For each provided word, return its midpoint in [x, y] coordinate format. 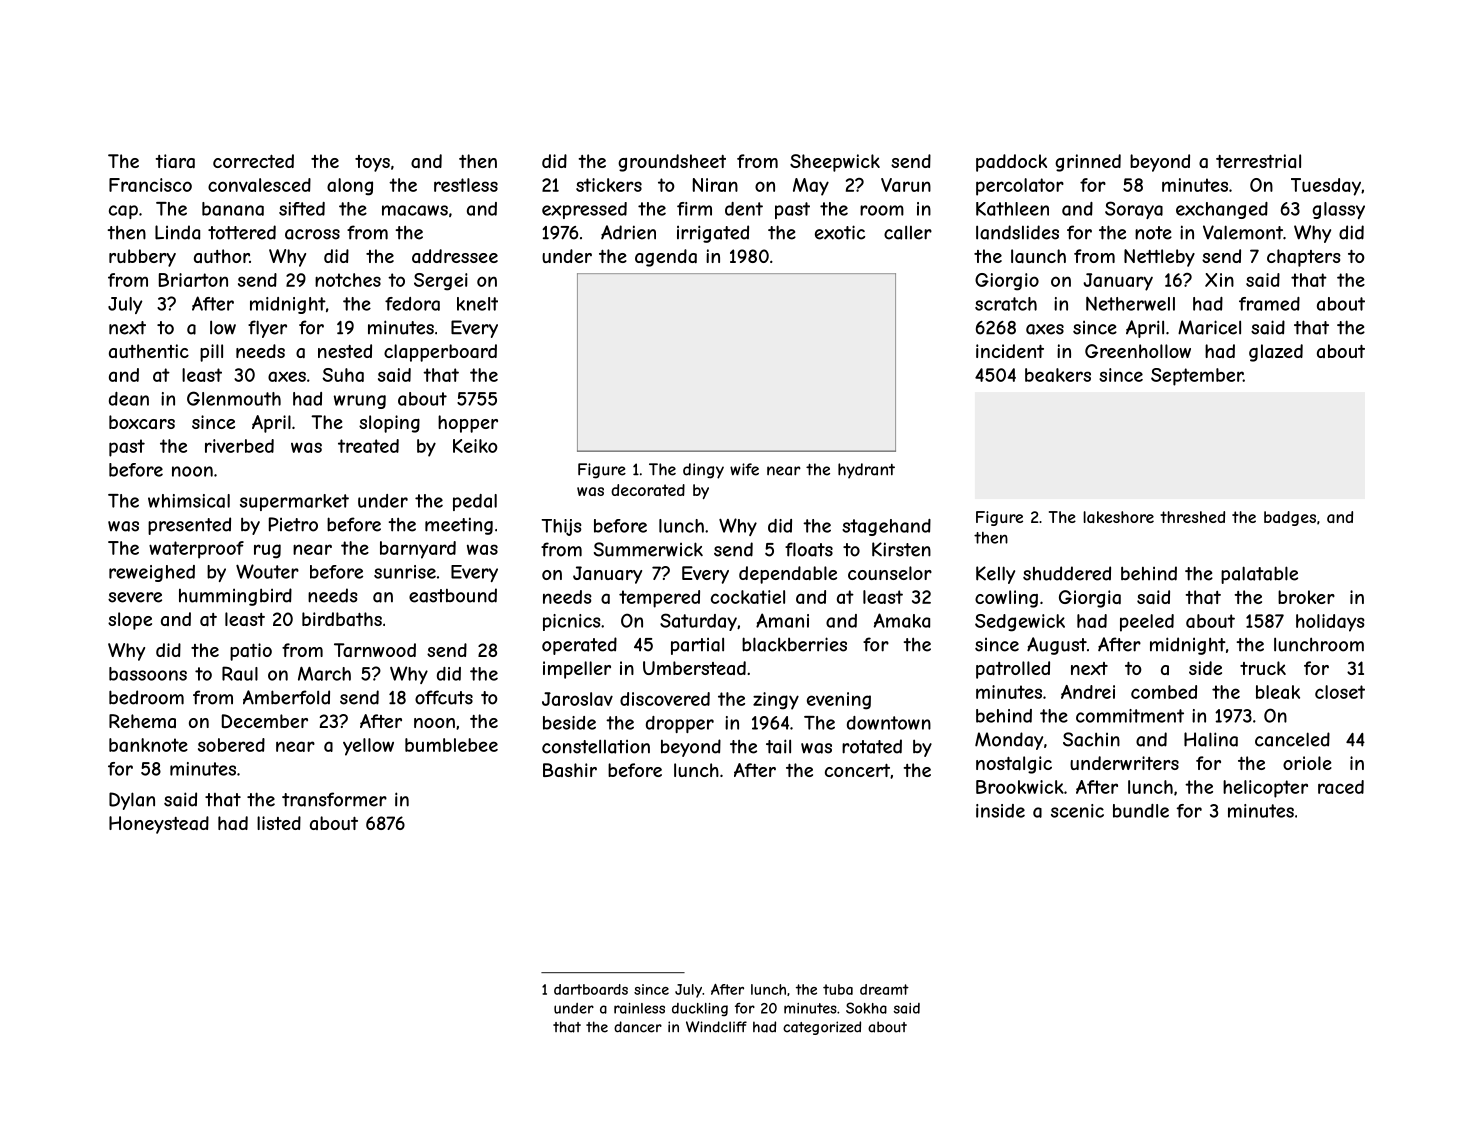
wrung [360, 402]
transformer [334, 799]
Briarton [193, 280]
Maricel [1209, 327]
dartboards [591, 989]
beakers [1058, 375]
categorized [822, 1028]
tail [778, 746]
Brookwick [1020, 787]
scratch [1006, 304]
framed [1269, 304]
